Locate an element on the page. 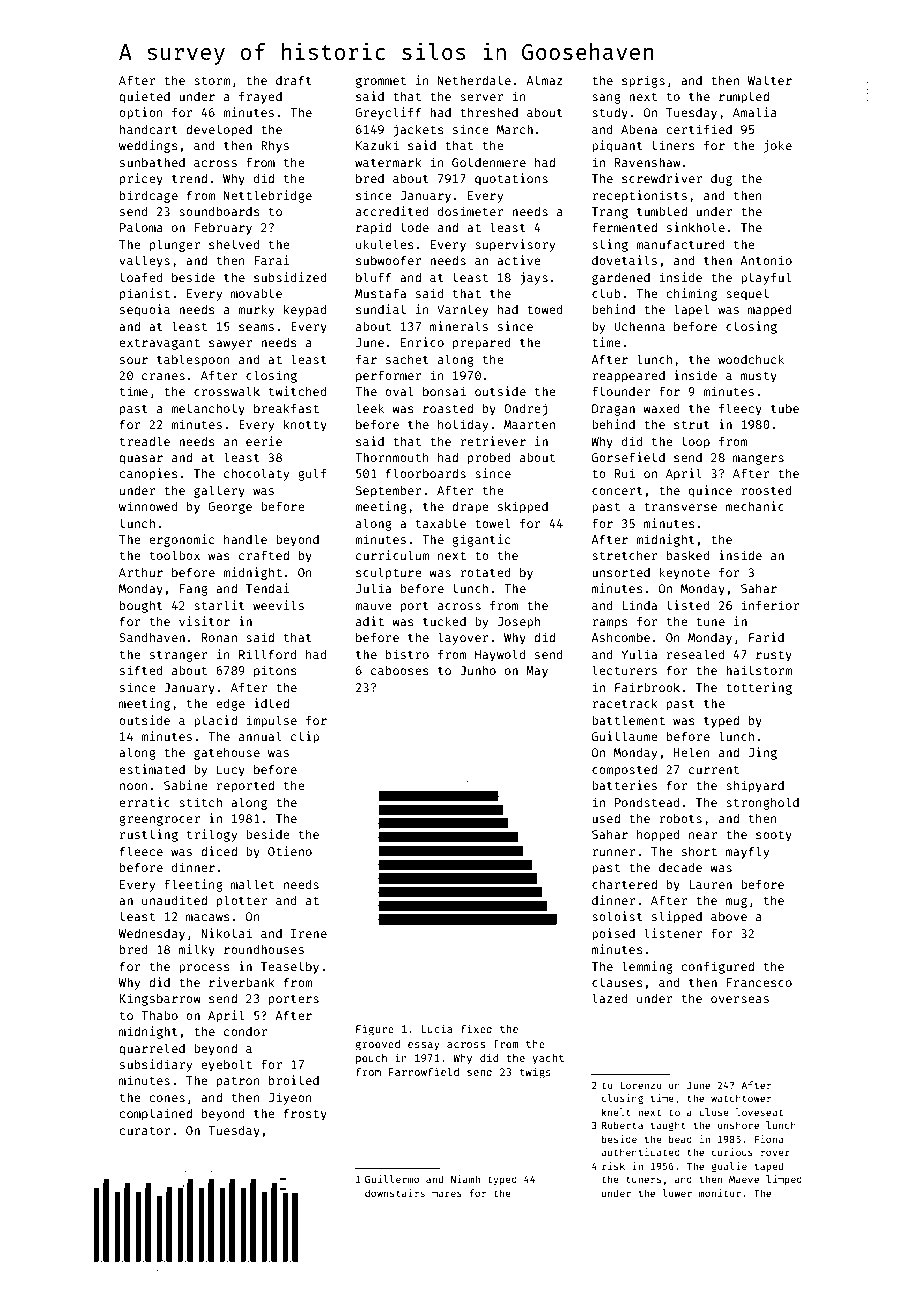 This image has width=924, height=1308. sprigs is located at coordinates (643, 81).
